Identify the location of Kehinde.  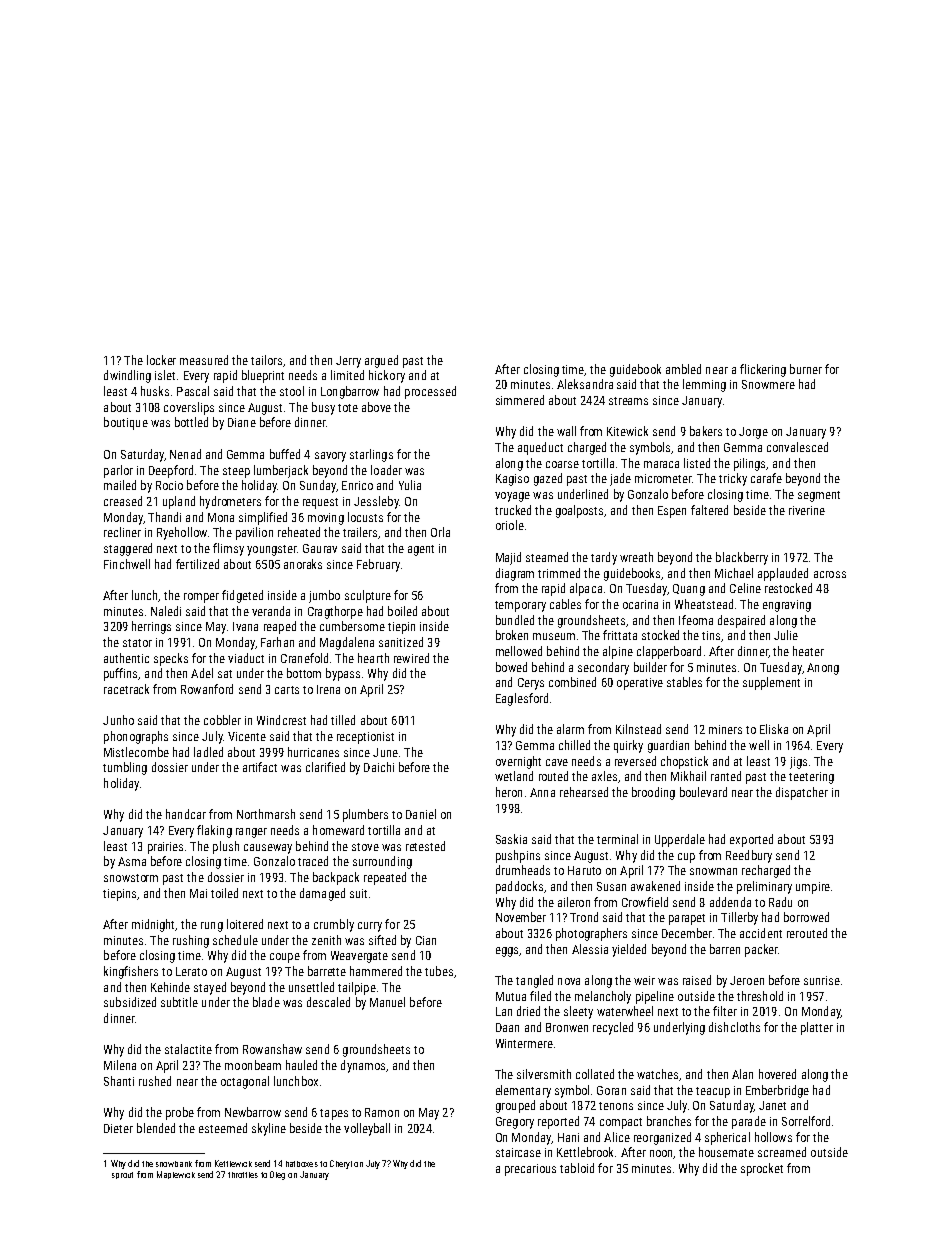
(170, 987).
